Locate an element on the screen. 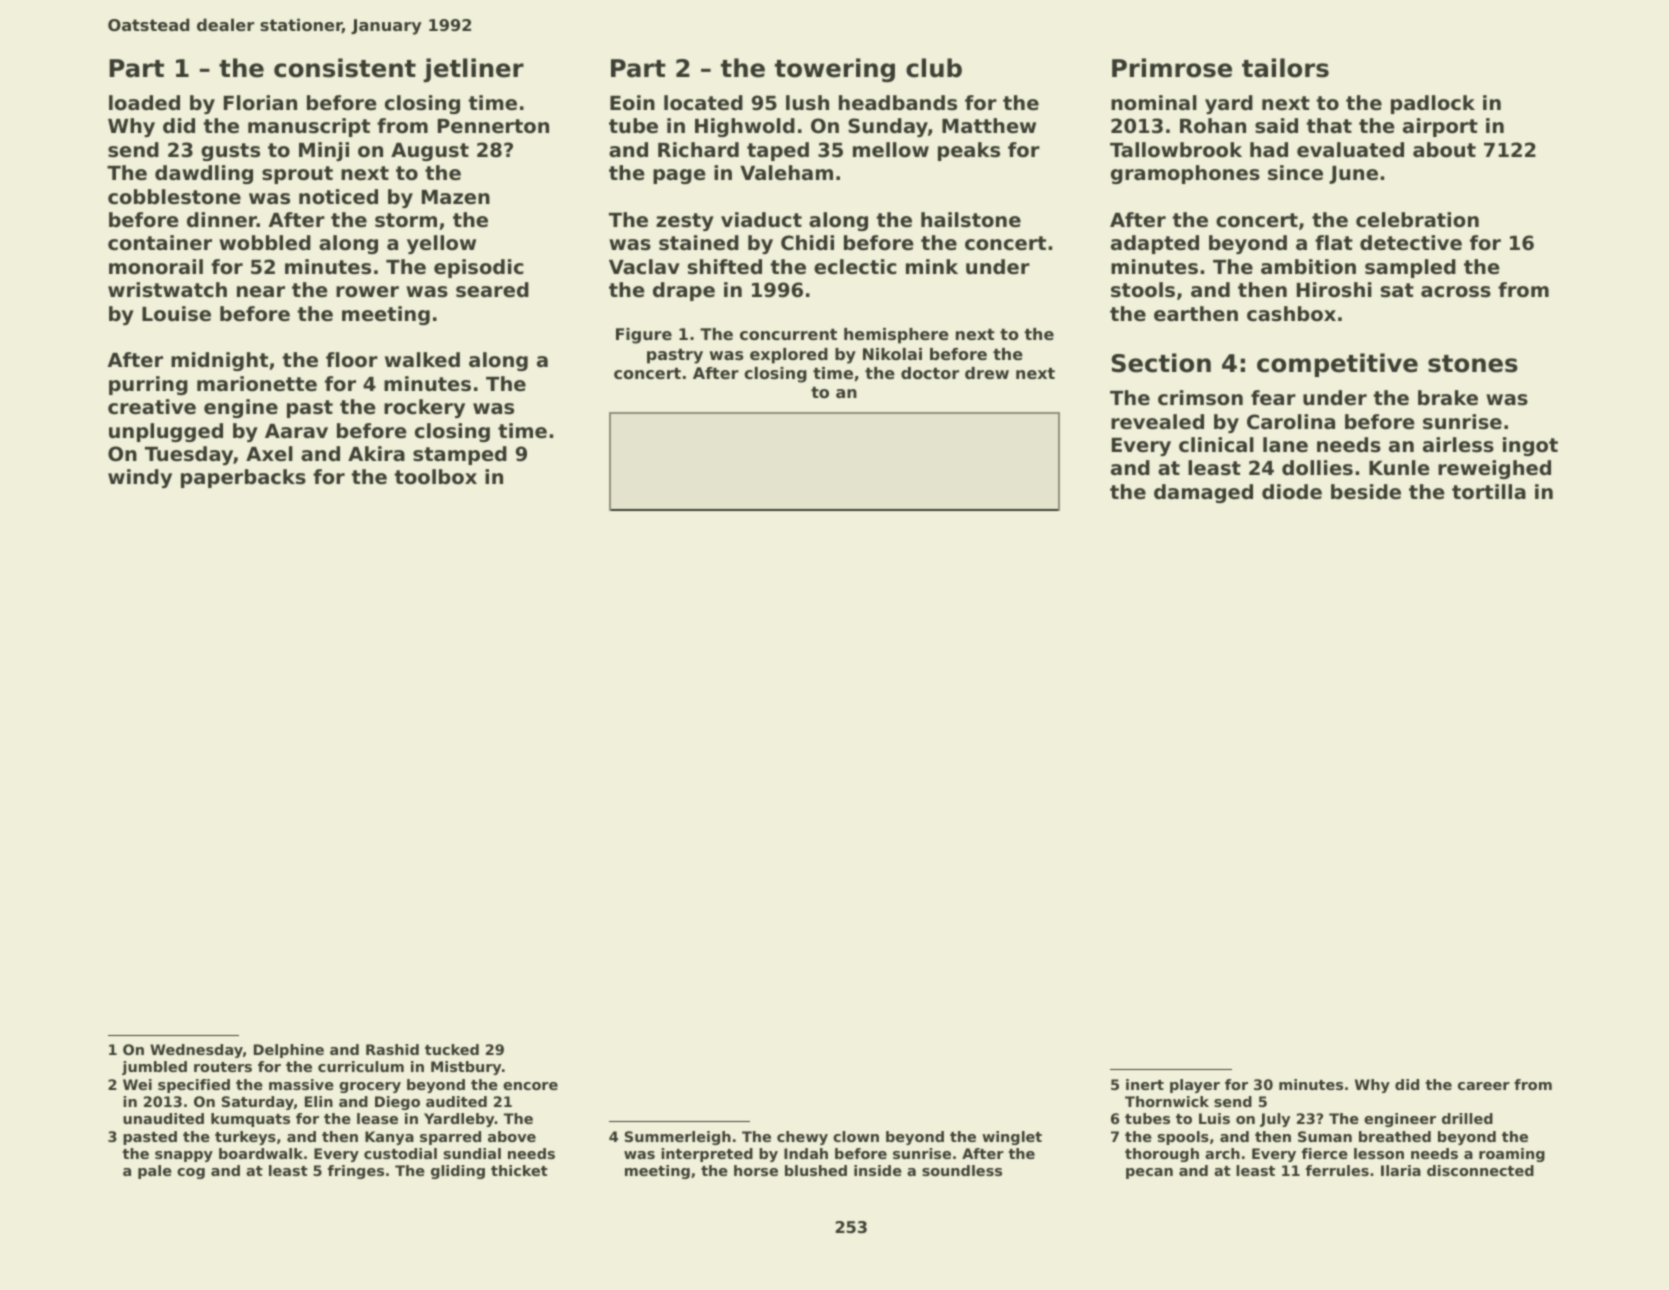  Rashid is located at coordinates (392, 1049).
